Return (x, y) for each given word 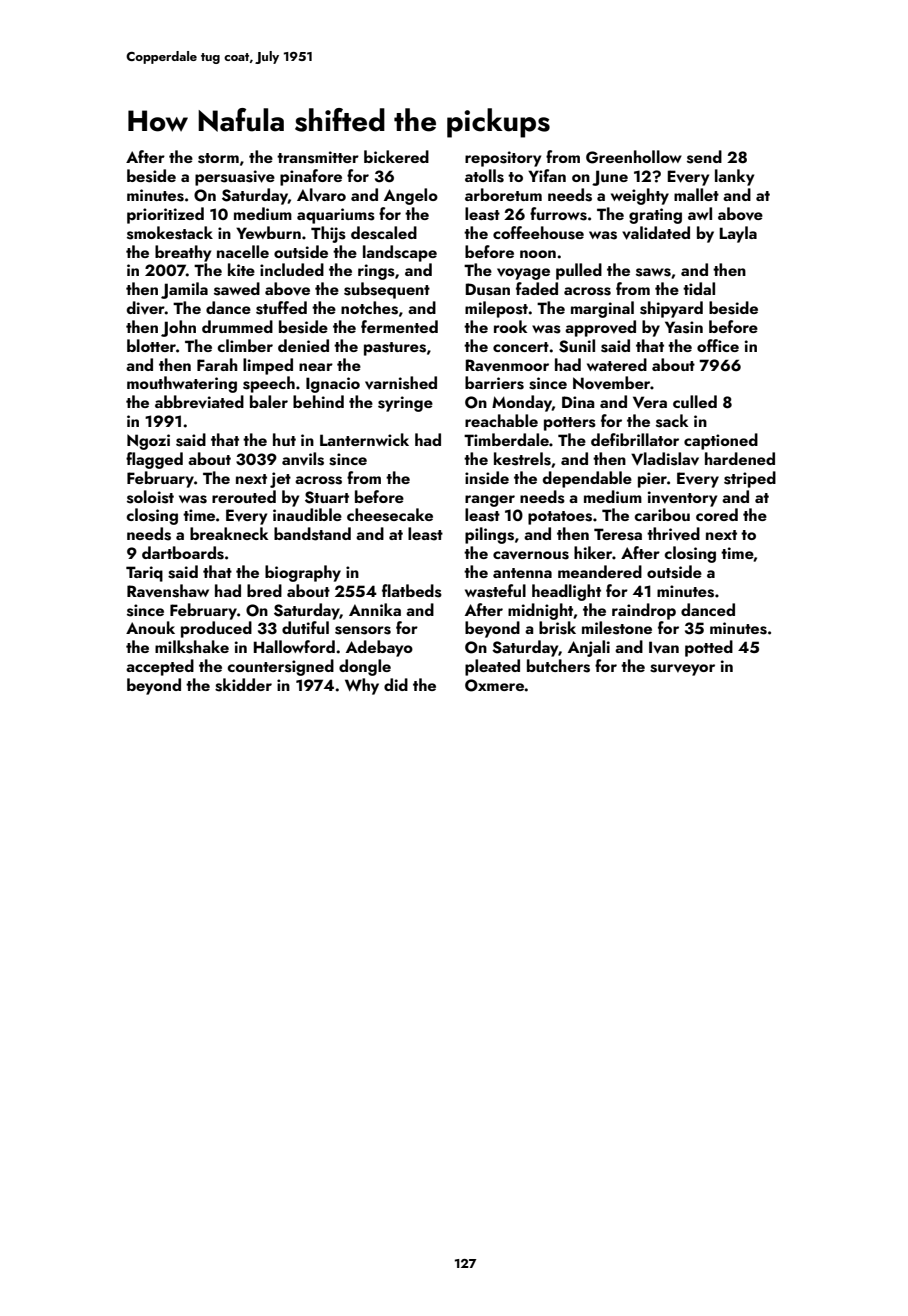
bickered (396, 156)
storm (218, 158)
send (704, 157)
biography (303, 573)
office (718, 345)
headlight (566, 592)
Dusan (488, 289)
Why (362, 686)
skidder (243, 685)
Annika (375, 609)
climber (245, 345)
